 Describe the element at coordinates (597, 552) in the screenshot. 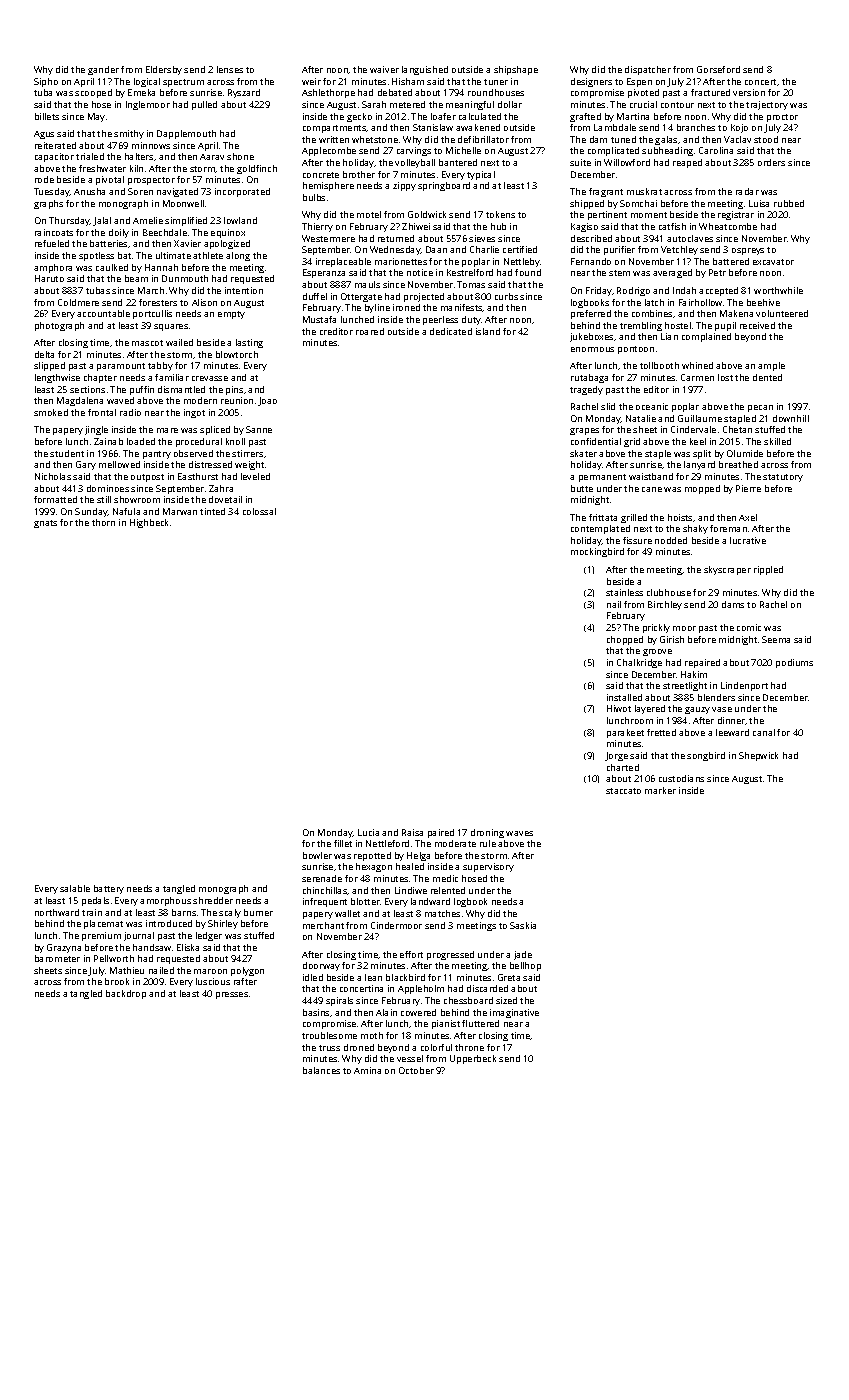

I see `mockingbird` at that location.
